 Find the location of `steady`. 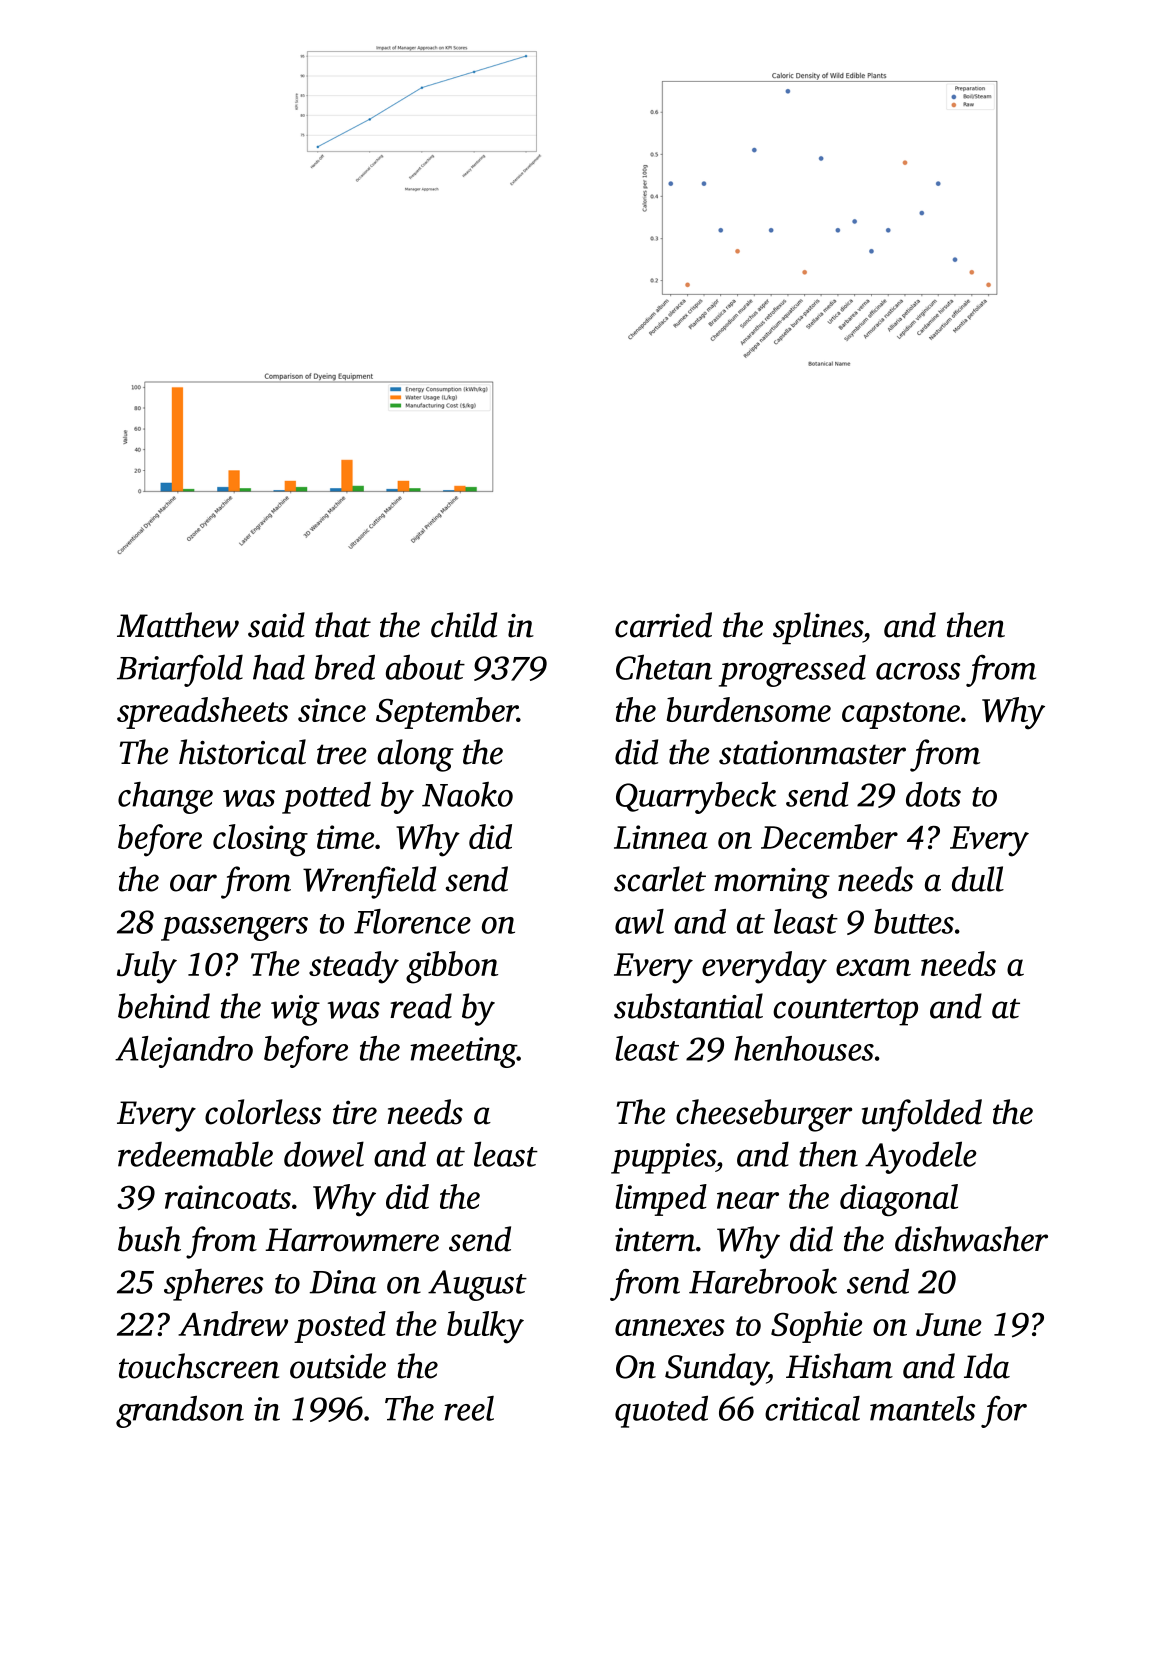

steady is located at coordinates (354, 967).
